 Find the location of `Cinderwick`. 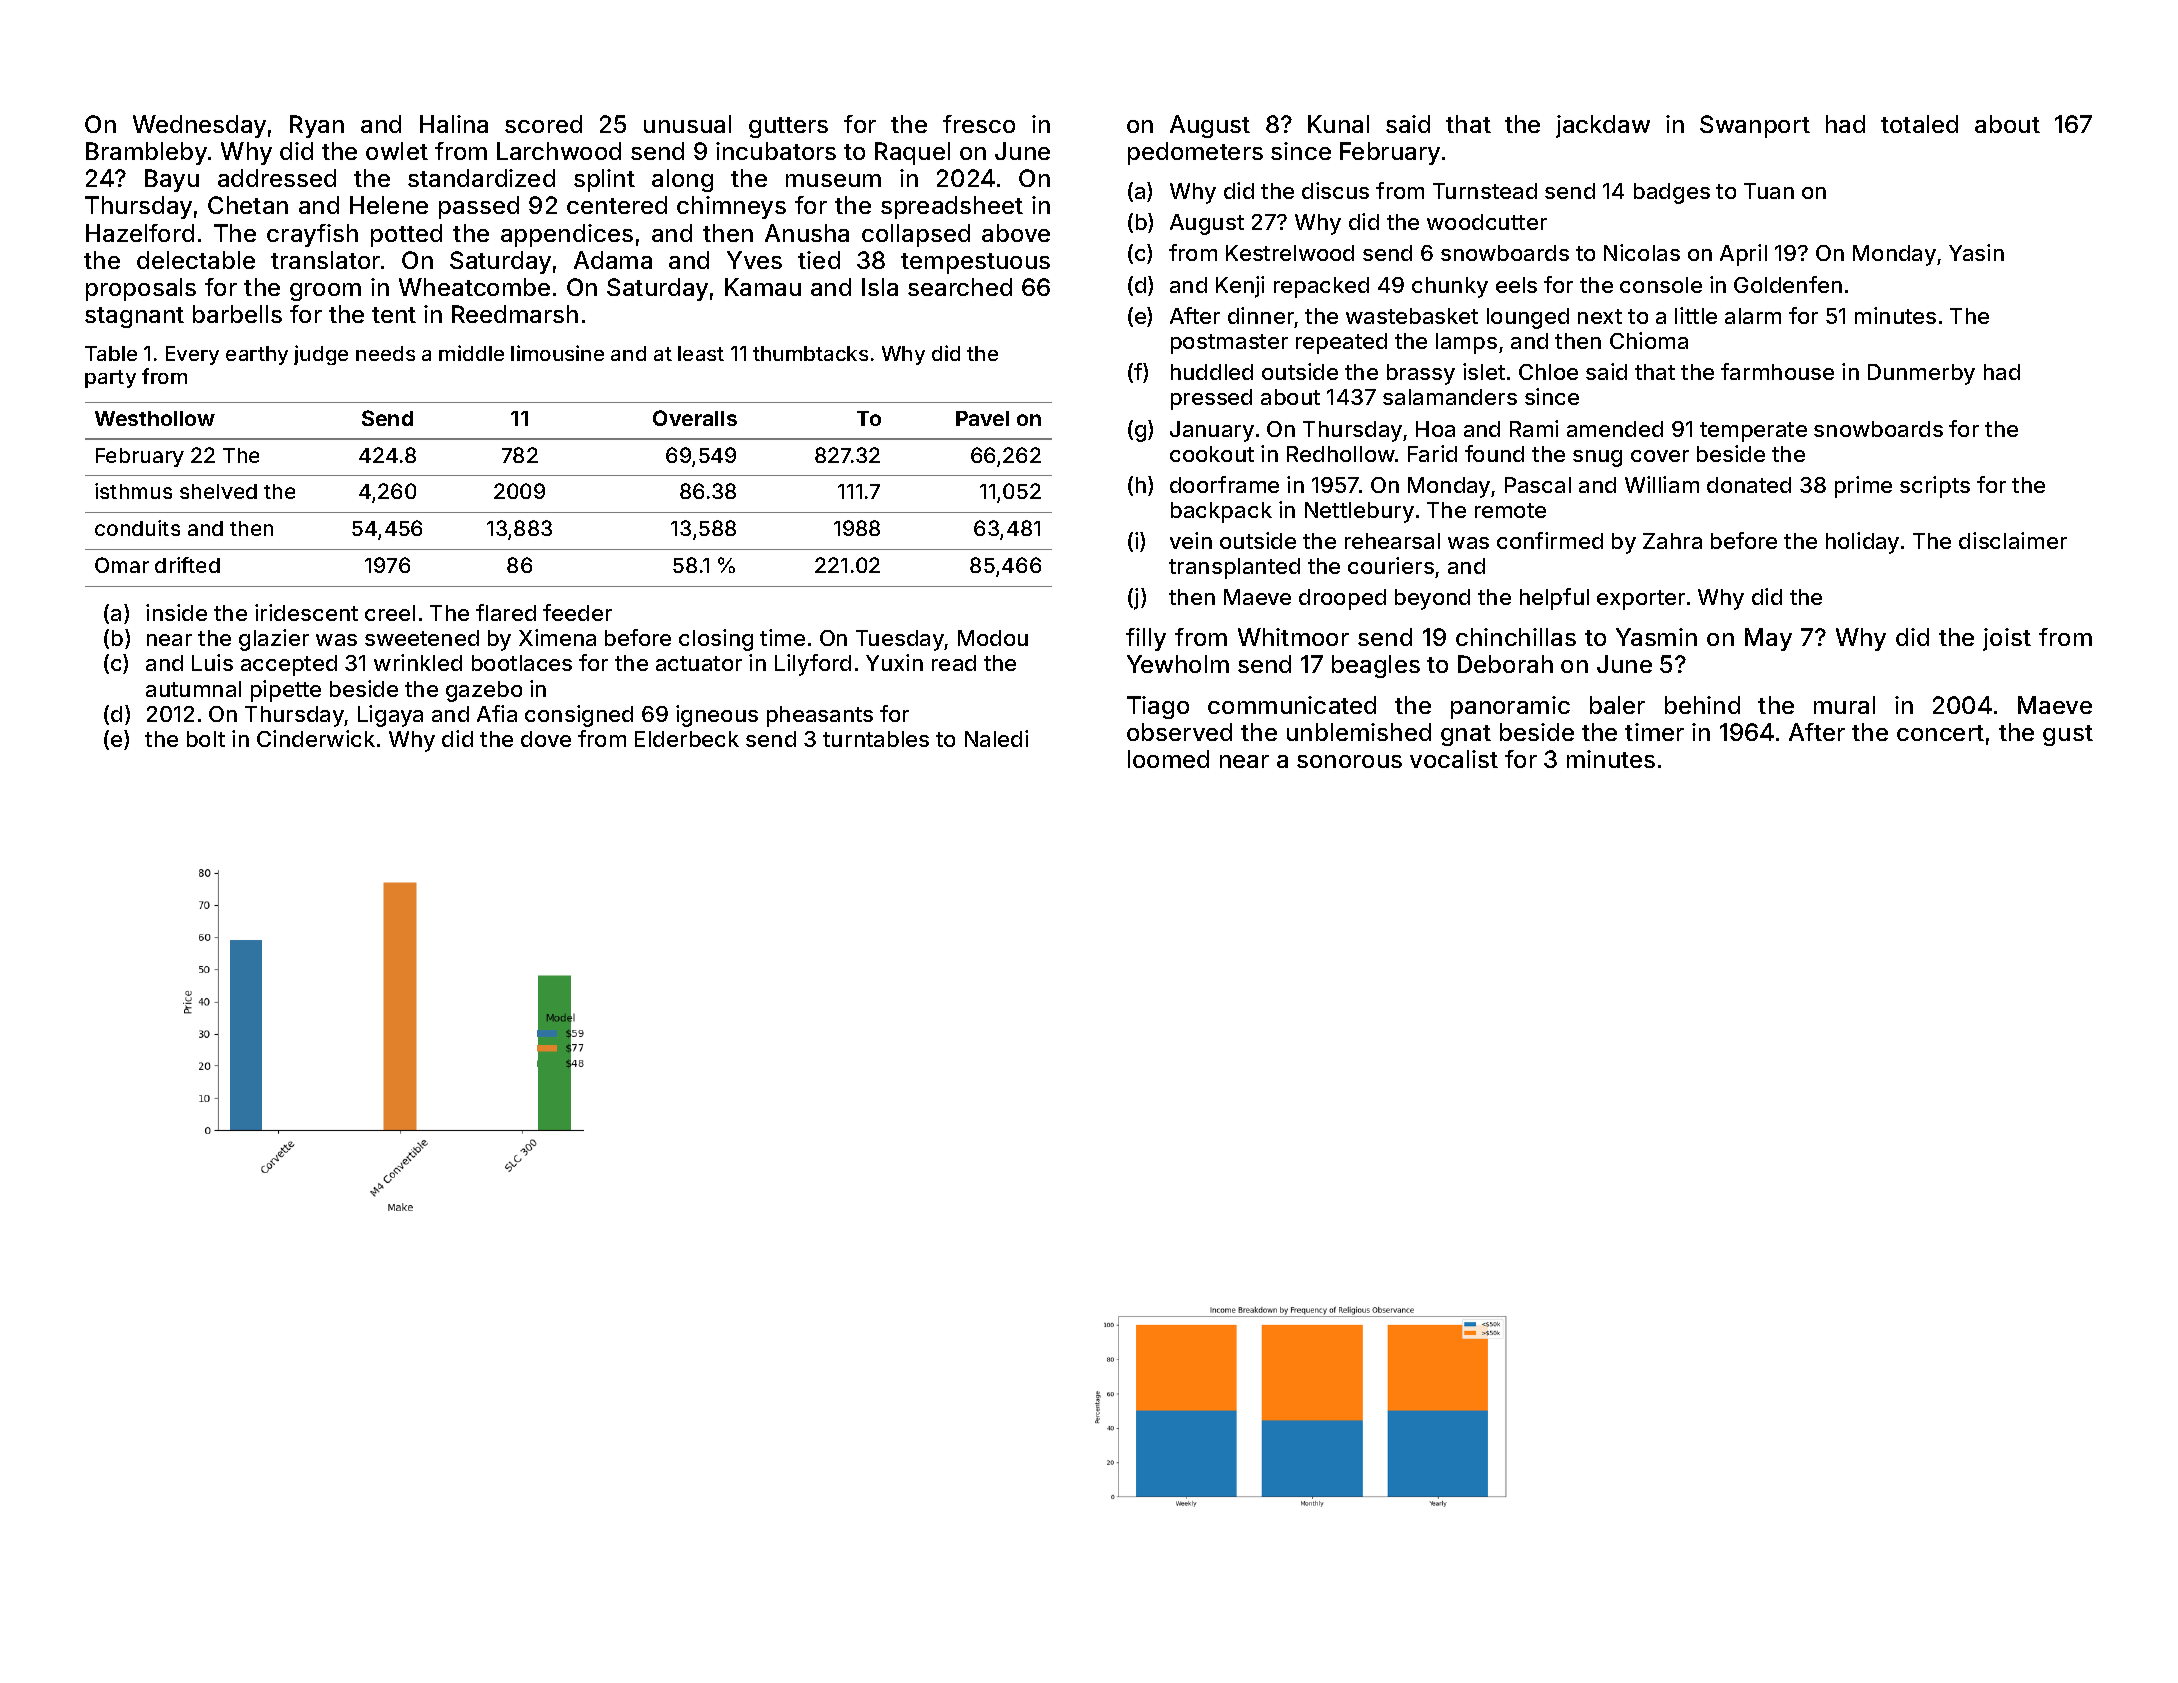

Cinderwick is located at coordinates (316, 738).
